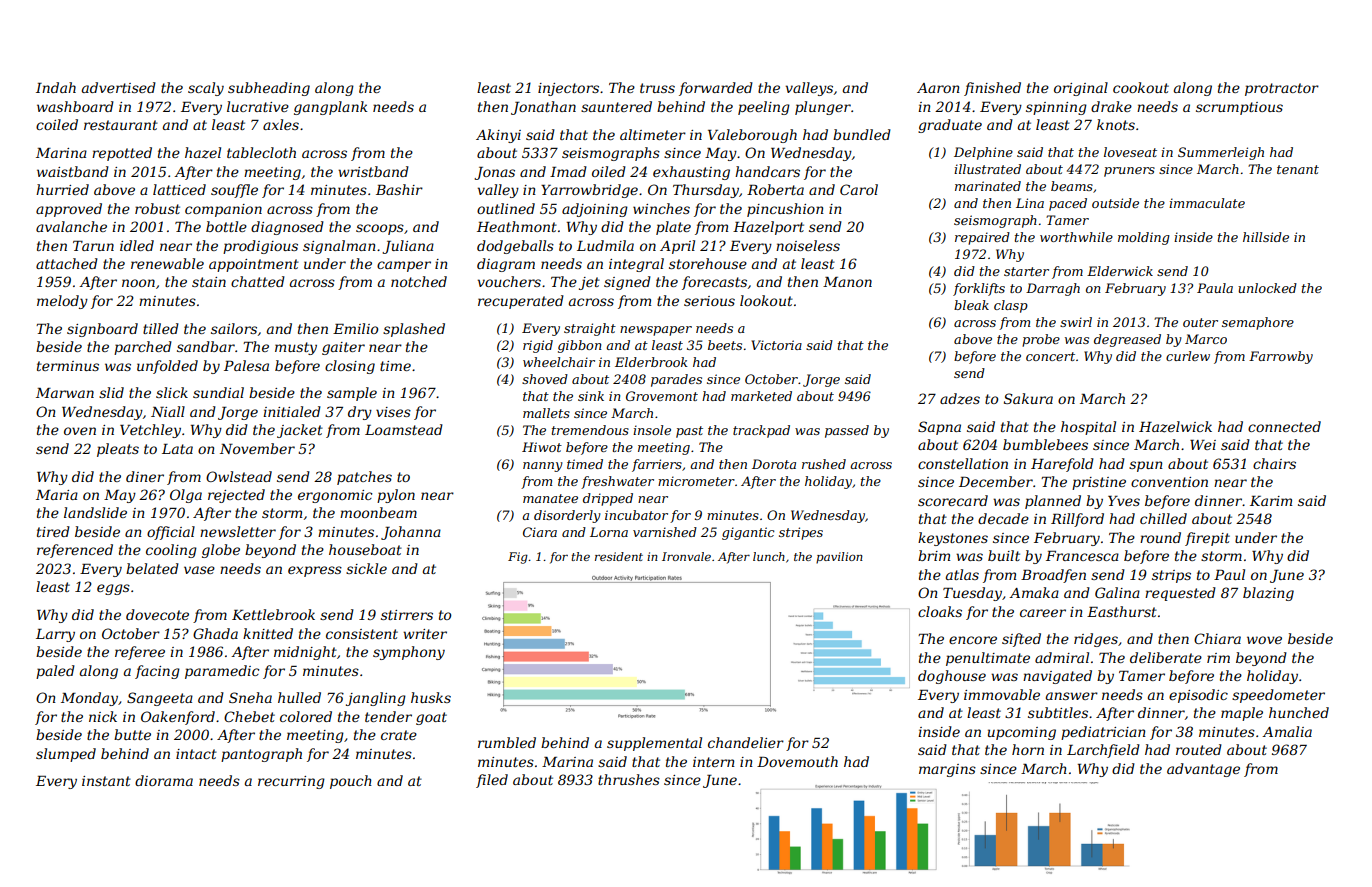 This image has width=1372, height=887. What do you see at coordinates (494, 173) in the image?
I see `Jonas` at bounding box center [494, 173].
